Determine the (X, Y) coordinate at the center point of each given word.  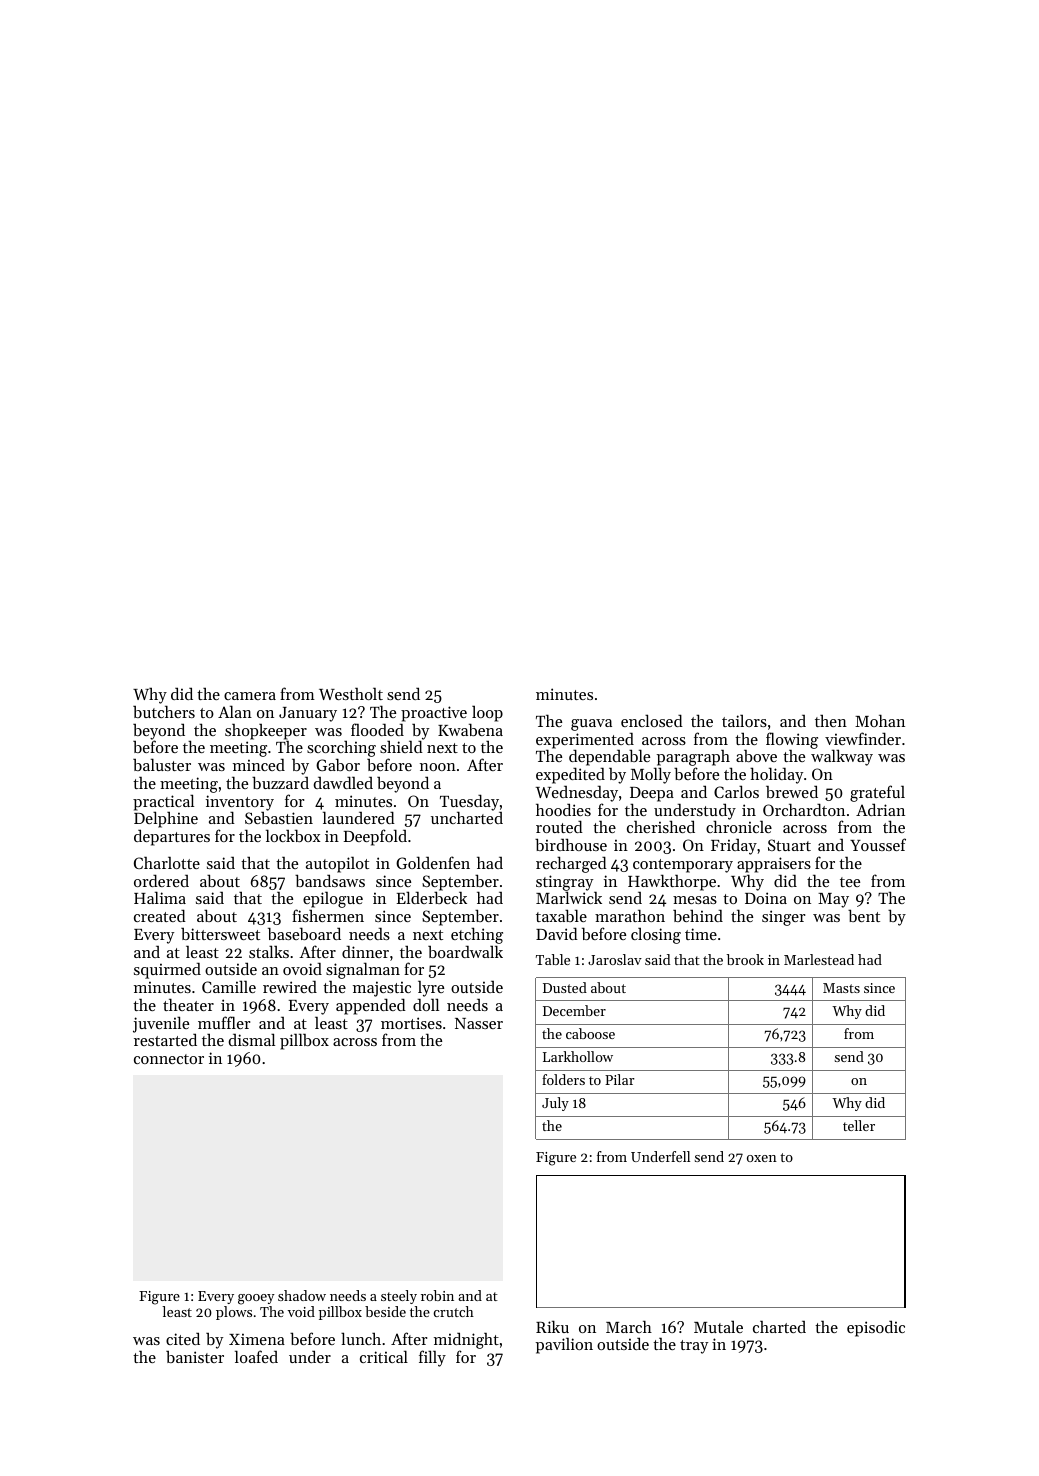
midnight (466, 1340)
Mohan (880, 720)
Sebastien (279, 818)
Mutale (718, 1326)
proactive (434, 714)
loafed (256, 1356)
